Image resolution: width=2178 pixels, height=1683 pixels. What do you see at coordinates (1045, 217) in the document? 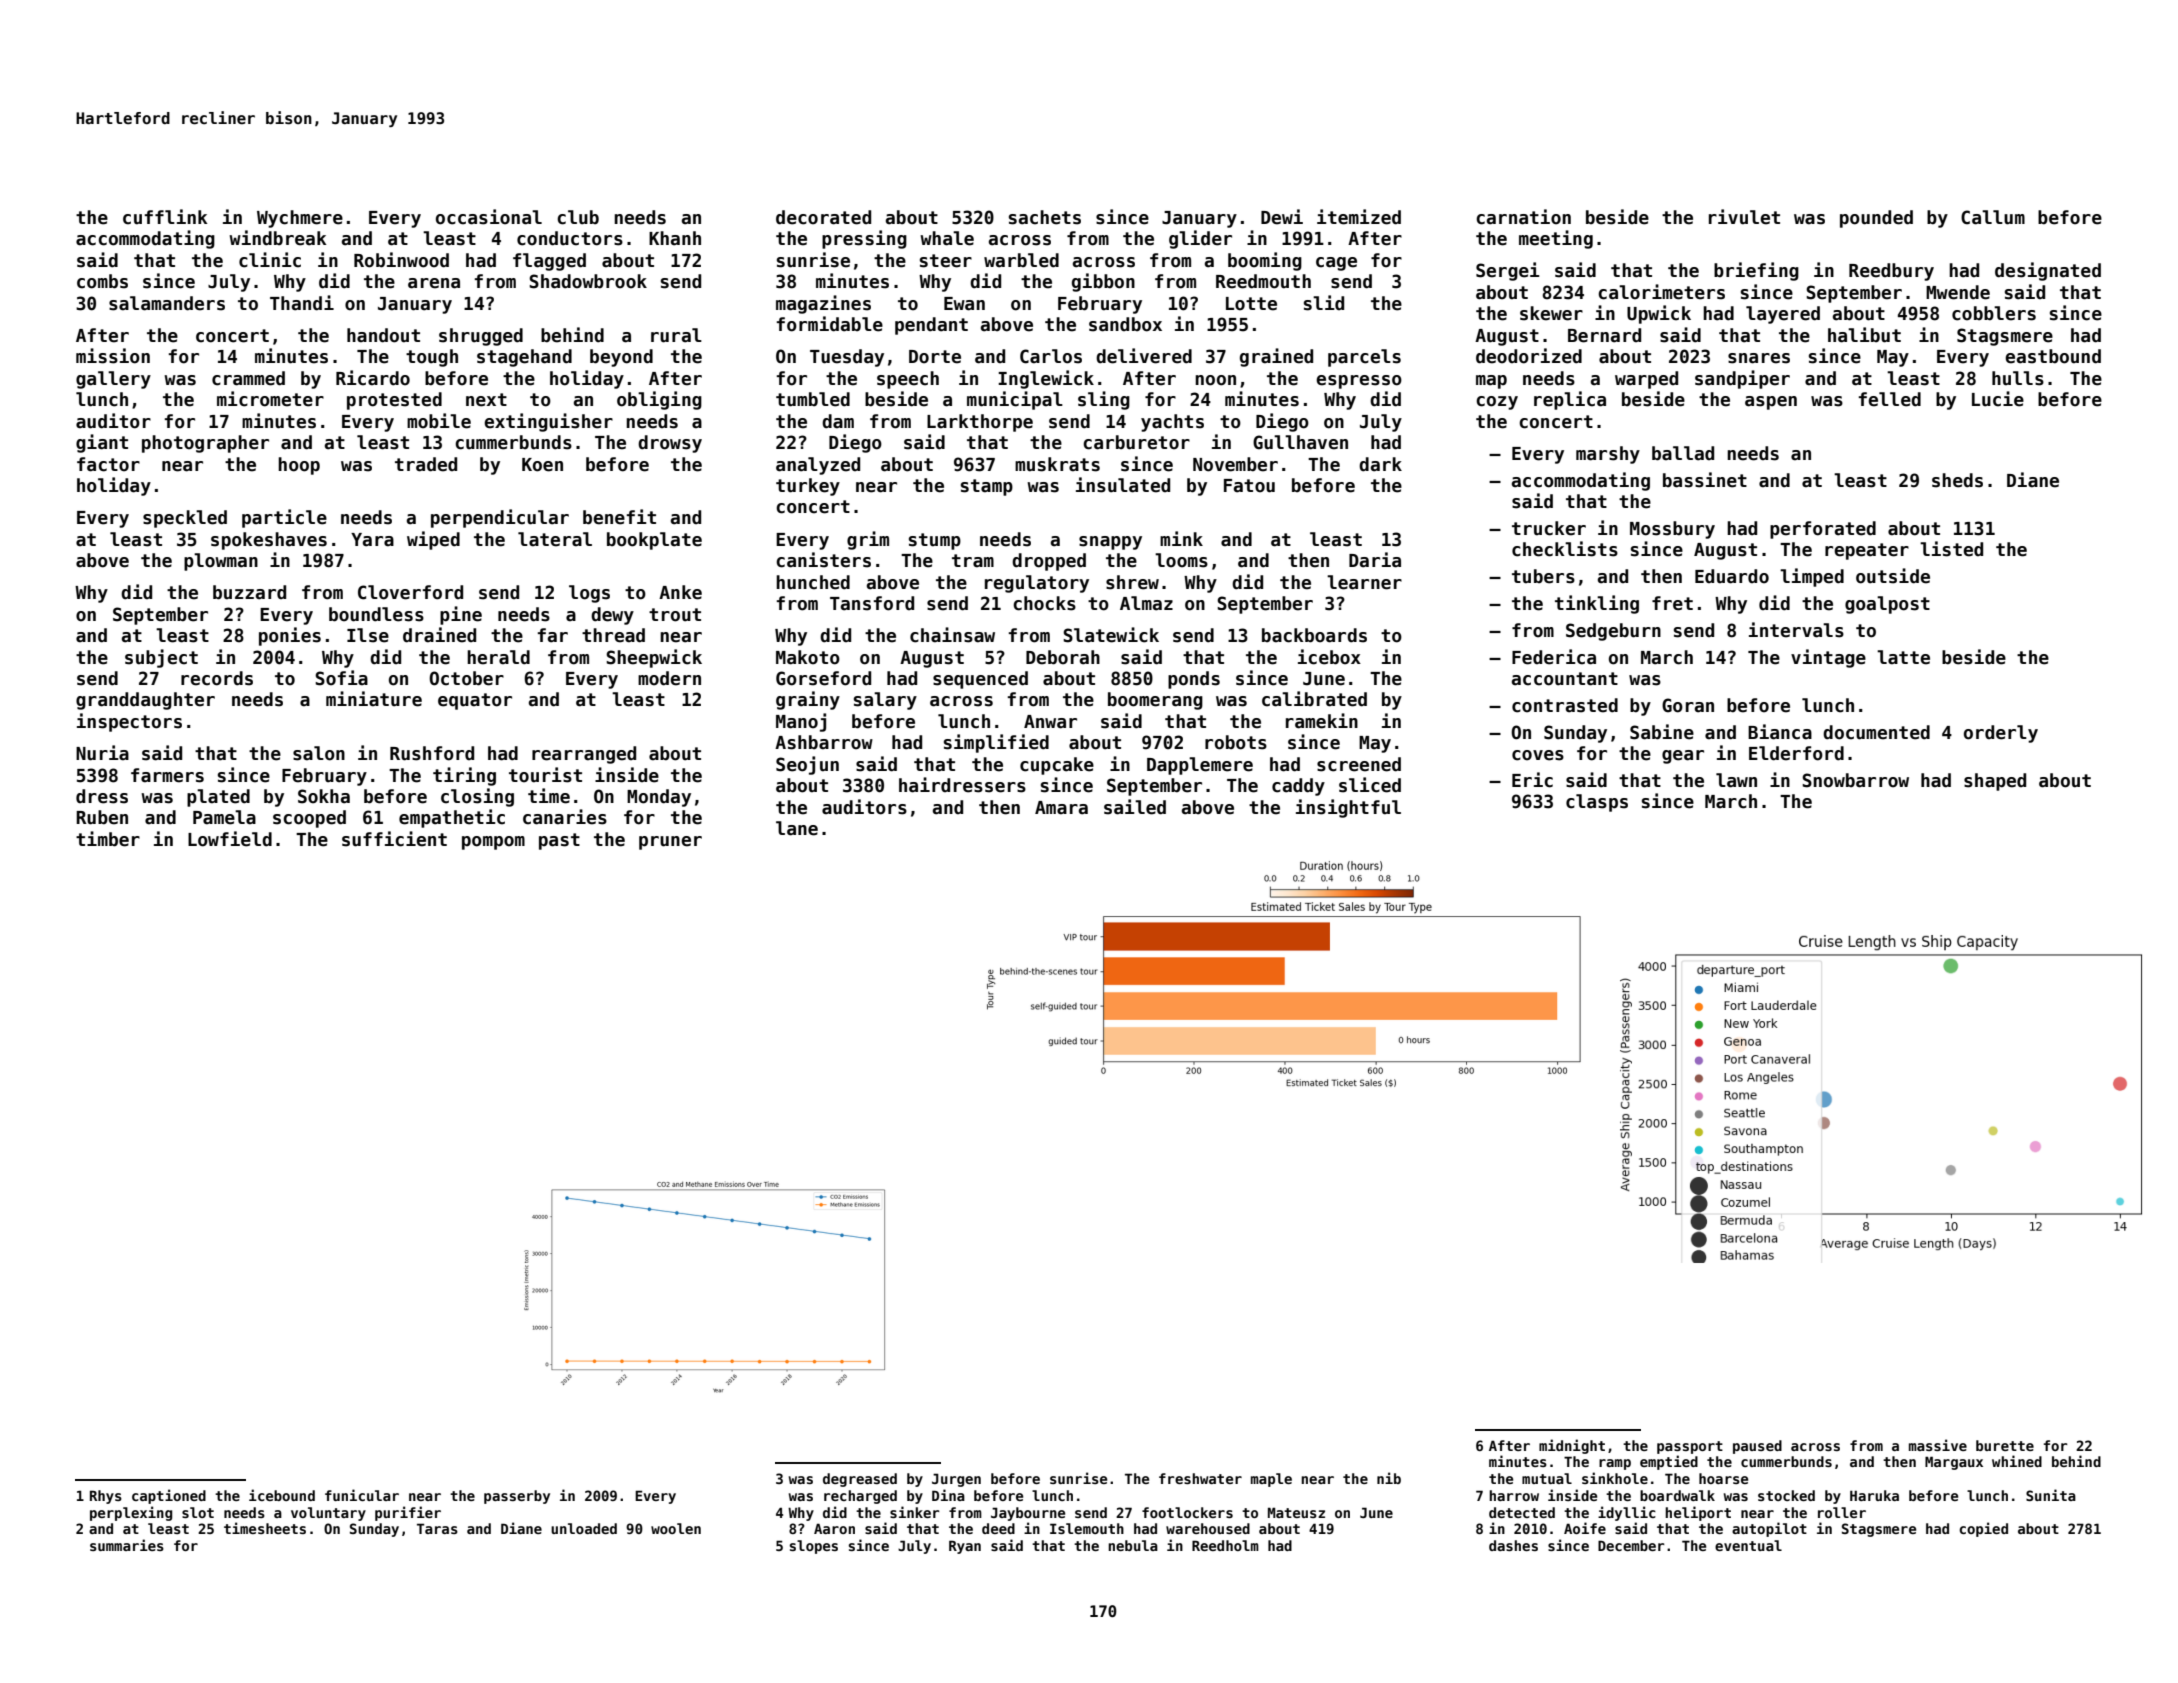
I see `sachets` at bounding box center [1045, 217].
